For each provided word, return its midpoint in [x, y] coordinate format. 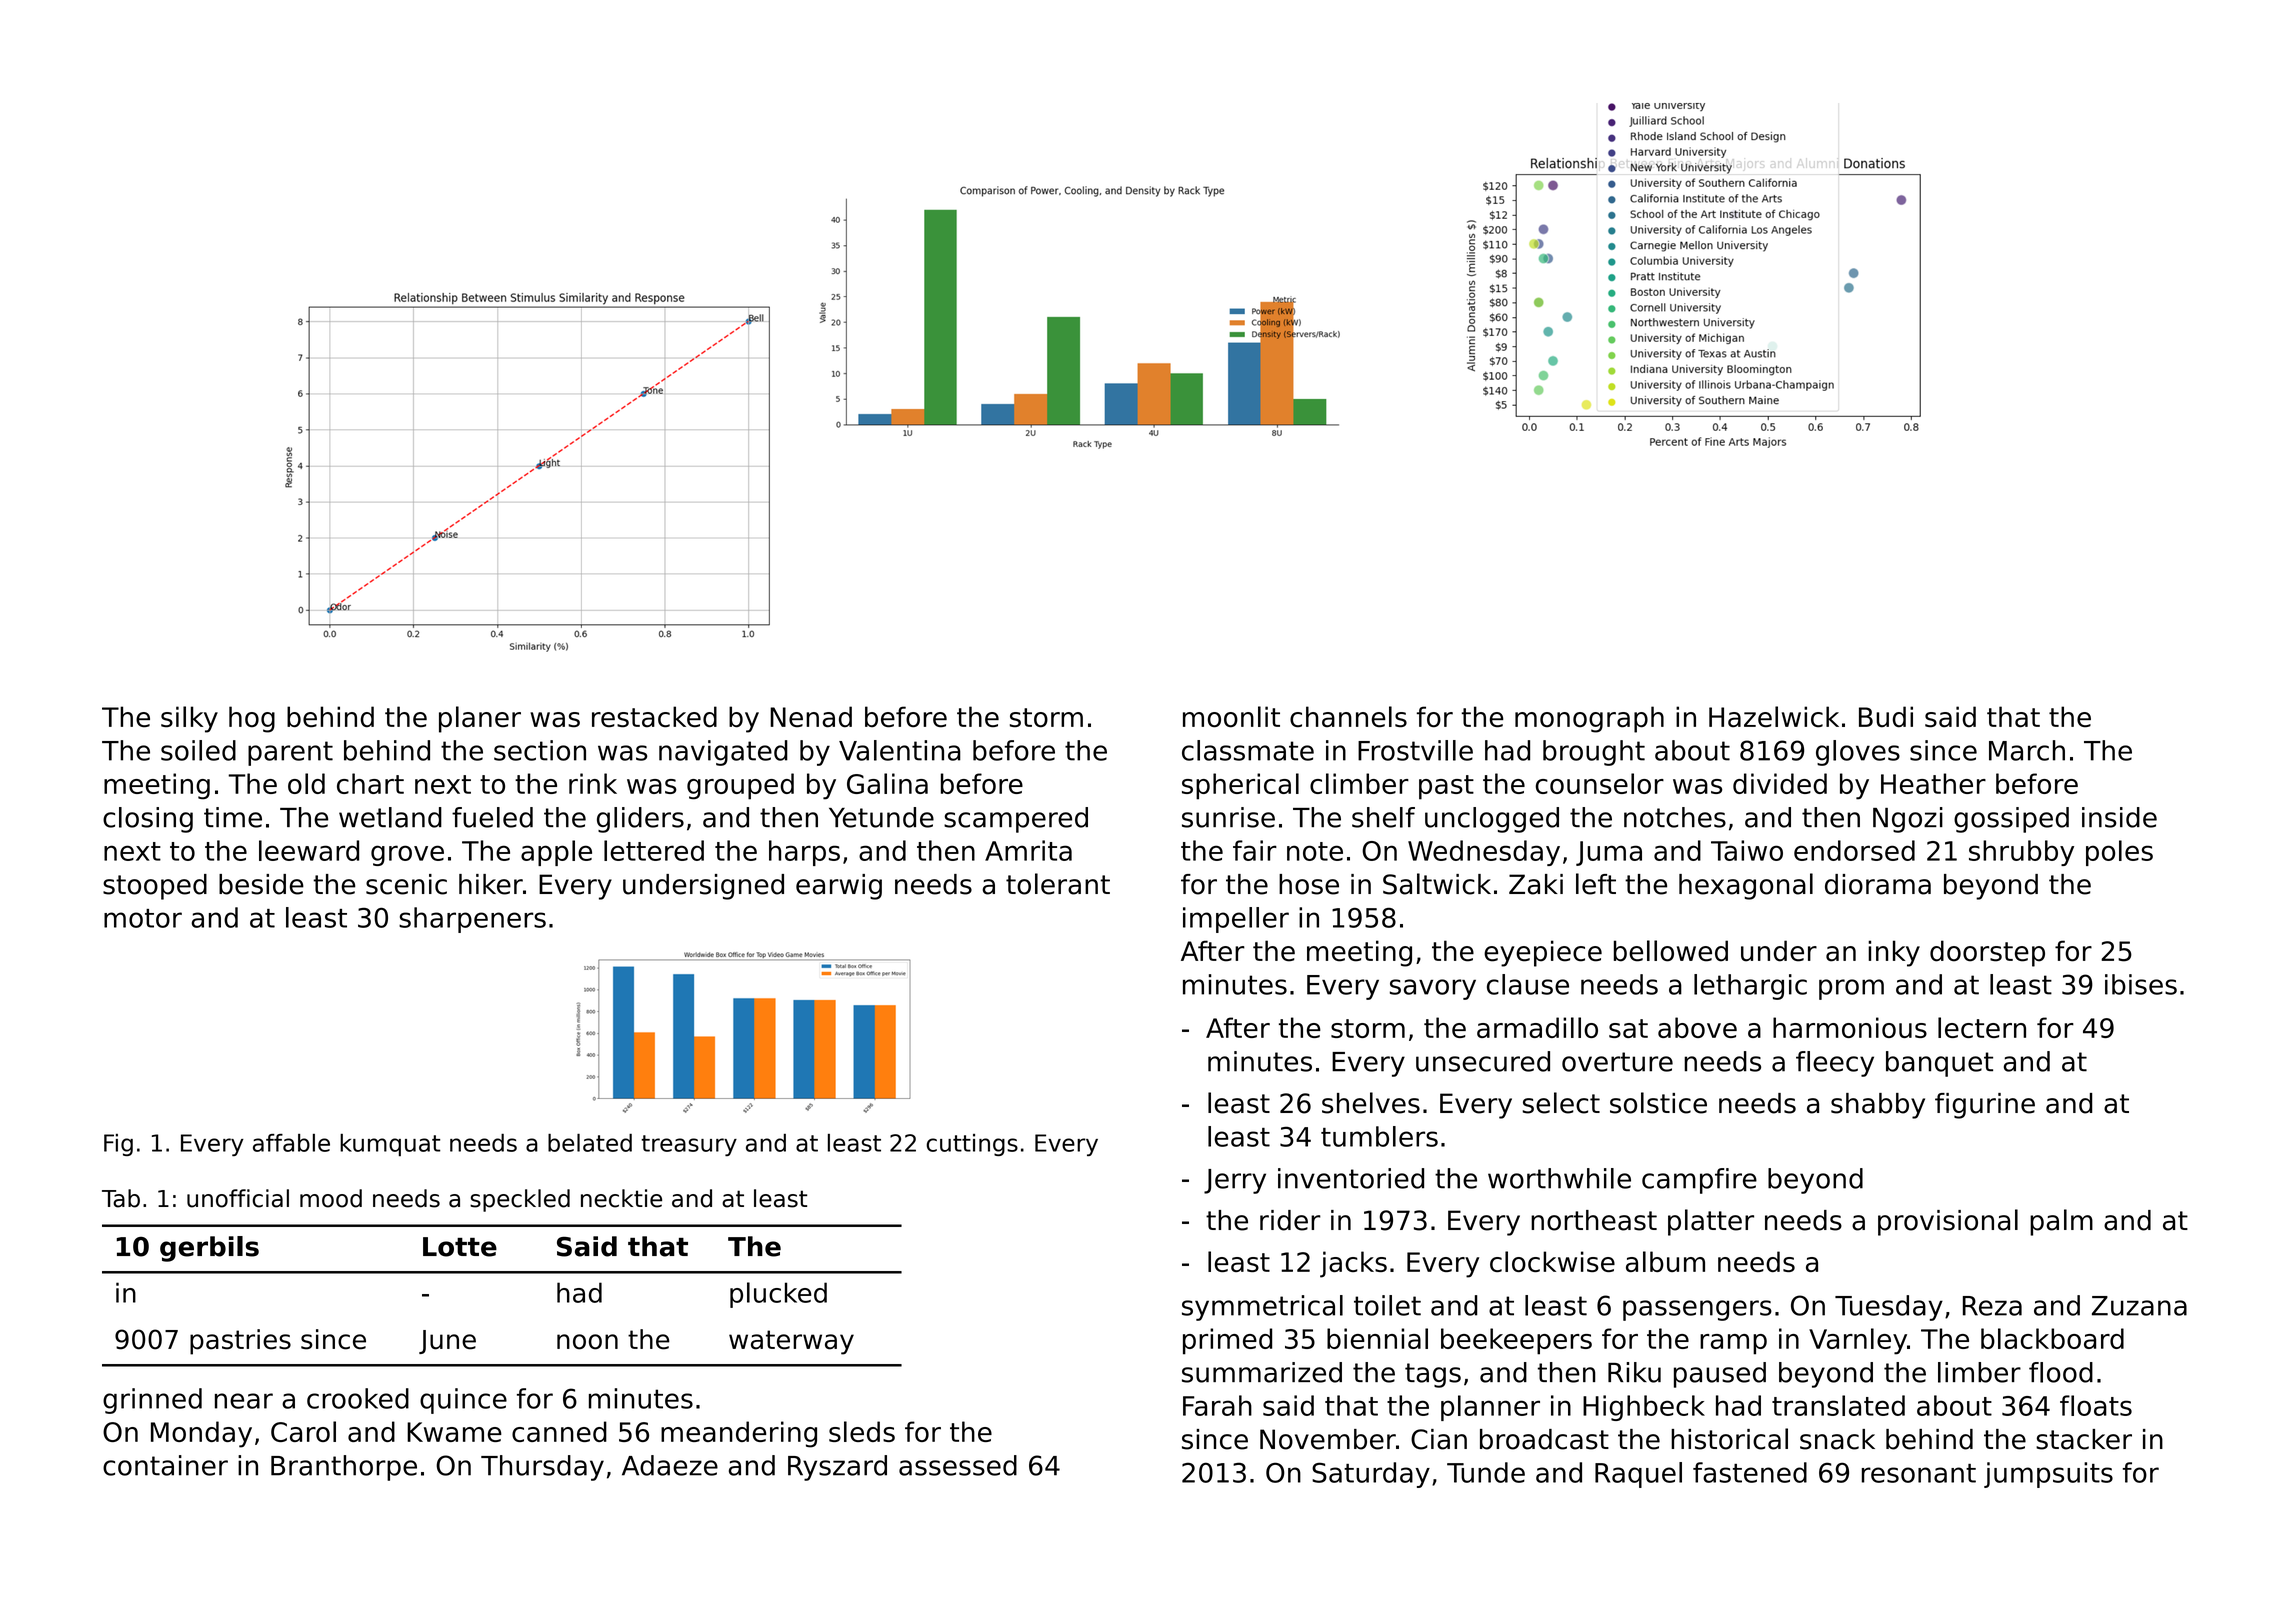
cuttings [972, 1145]
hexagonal [1746, 886]
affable [291, 1143]
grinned [152, 1401]
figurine [1985, 1106]
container [165, 1465]
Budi [1886, 717]
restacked [654, 717]
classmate [1248, 750]
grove [407, 855]
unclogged [1492, 820]
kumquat [390, 1145]
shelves [1371, 1103]
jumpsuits [2048, 1475]
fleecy [1835, 1064]
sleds [862, 1431]
